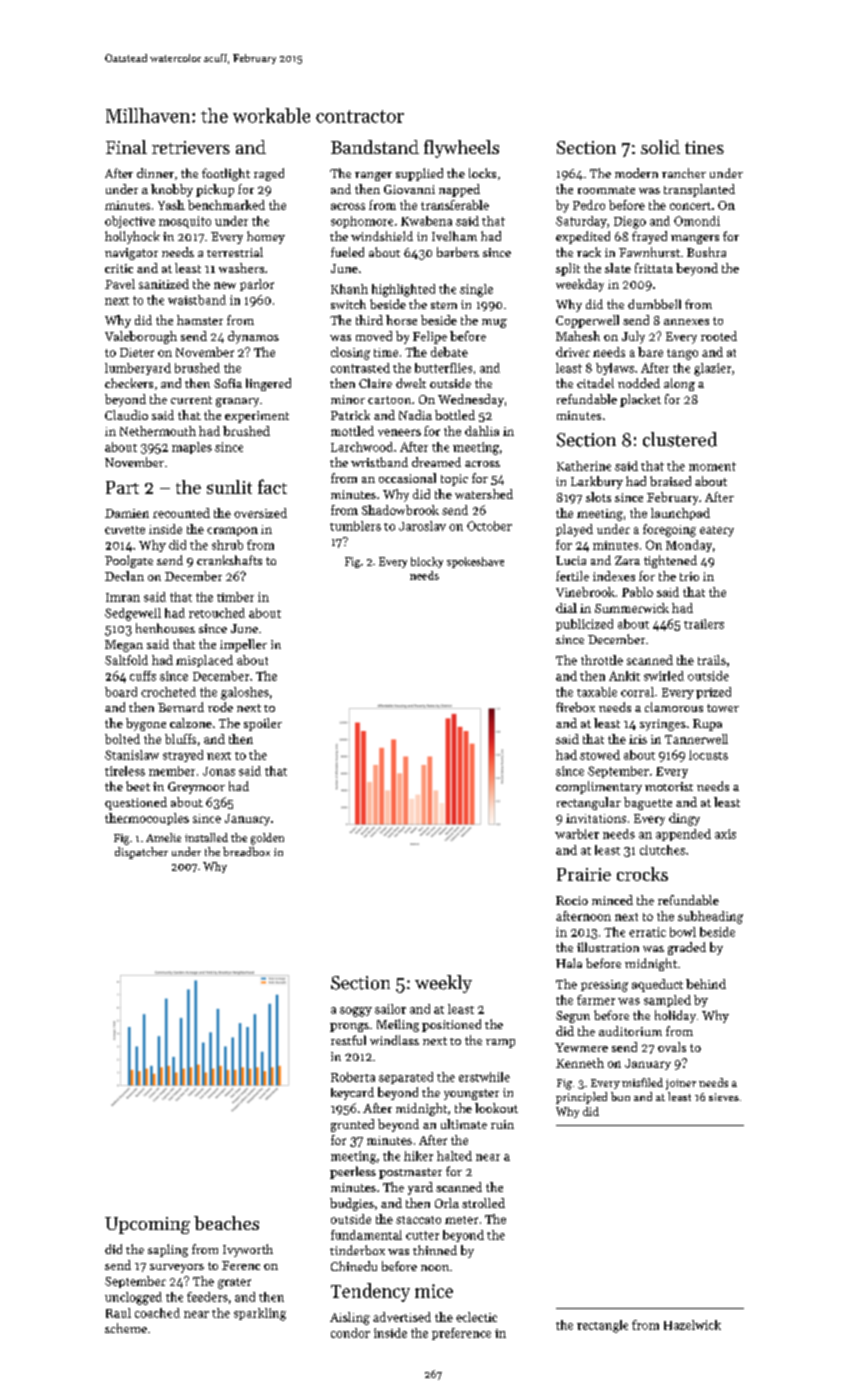 The height and width of the image is (1400, 849). I want to click on solid, so click(660, 147).
